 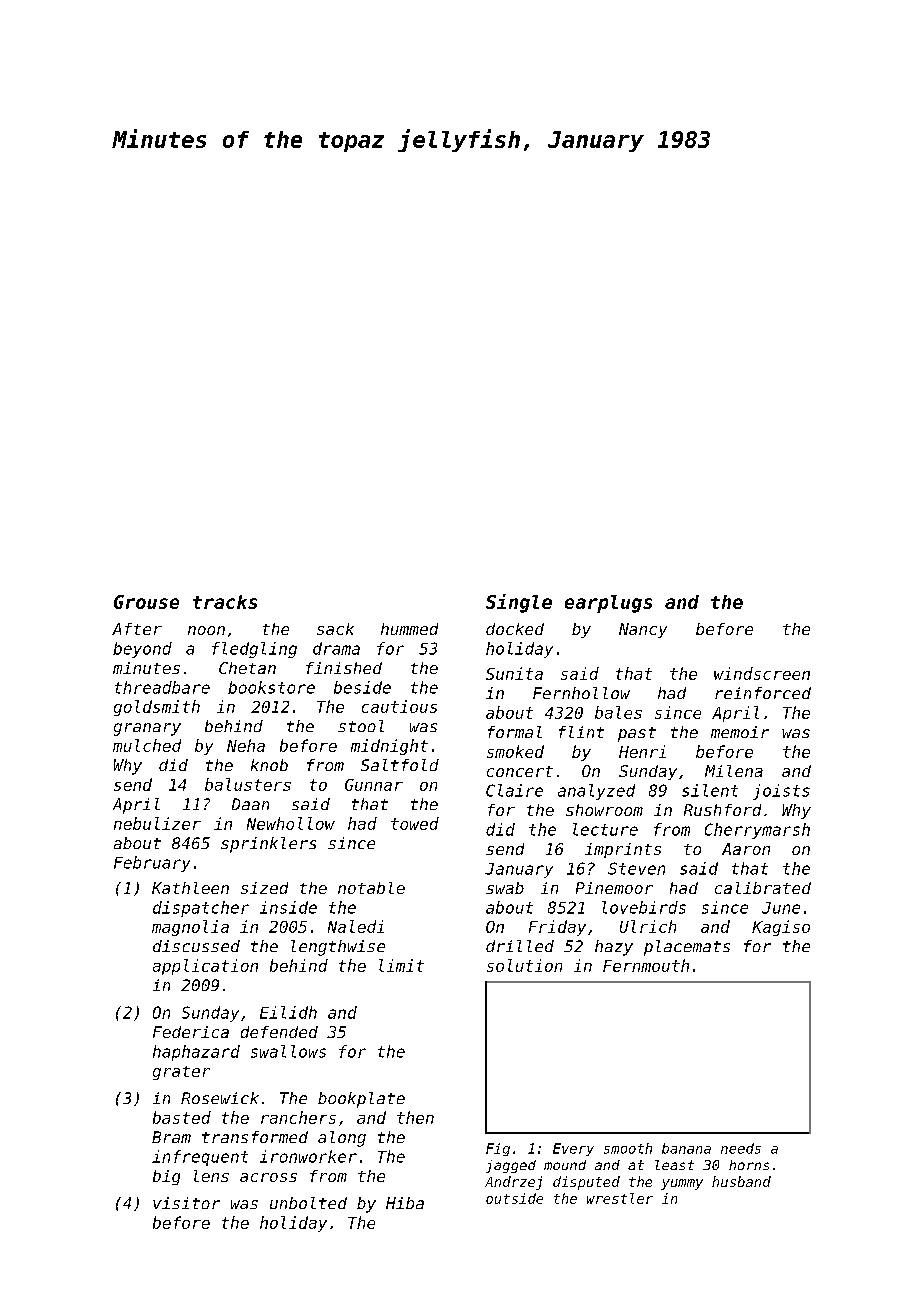 What do you see at coordinates (781, 928) in the screenshot?
I see `Kagiso` at bounding box center [781, 928].
